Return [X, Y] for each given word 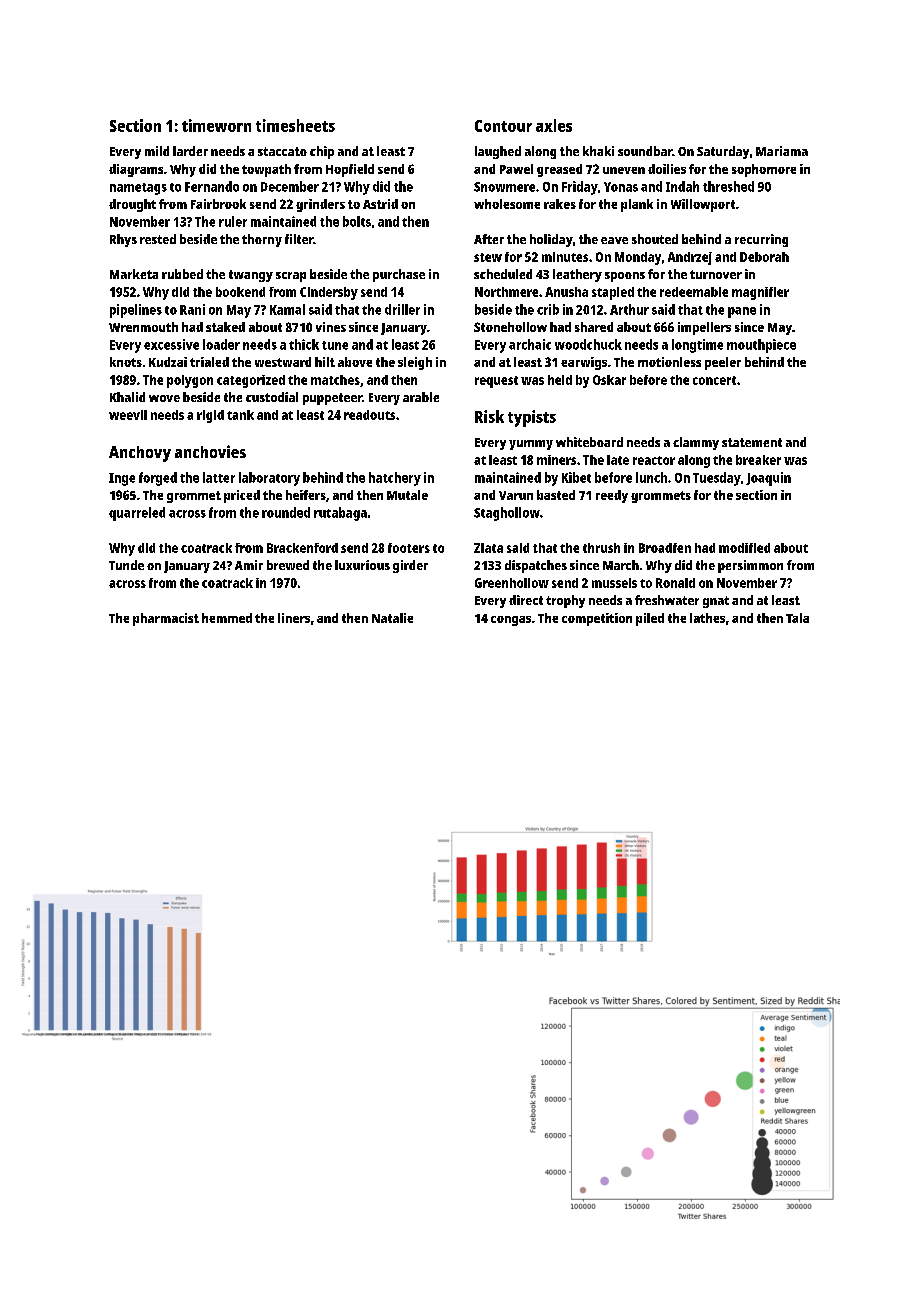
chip [322, 152]
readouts [369, 415]
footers [409, 548]
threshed [728, 186]
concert [714, 380]
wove [164, 398]
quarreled [137, 514]
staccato [282, 151]
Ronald [675, 583]
